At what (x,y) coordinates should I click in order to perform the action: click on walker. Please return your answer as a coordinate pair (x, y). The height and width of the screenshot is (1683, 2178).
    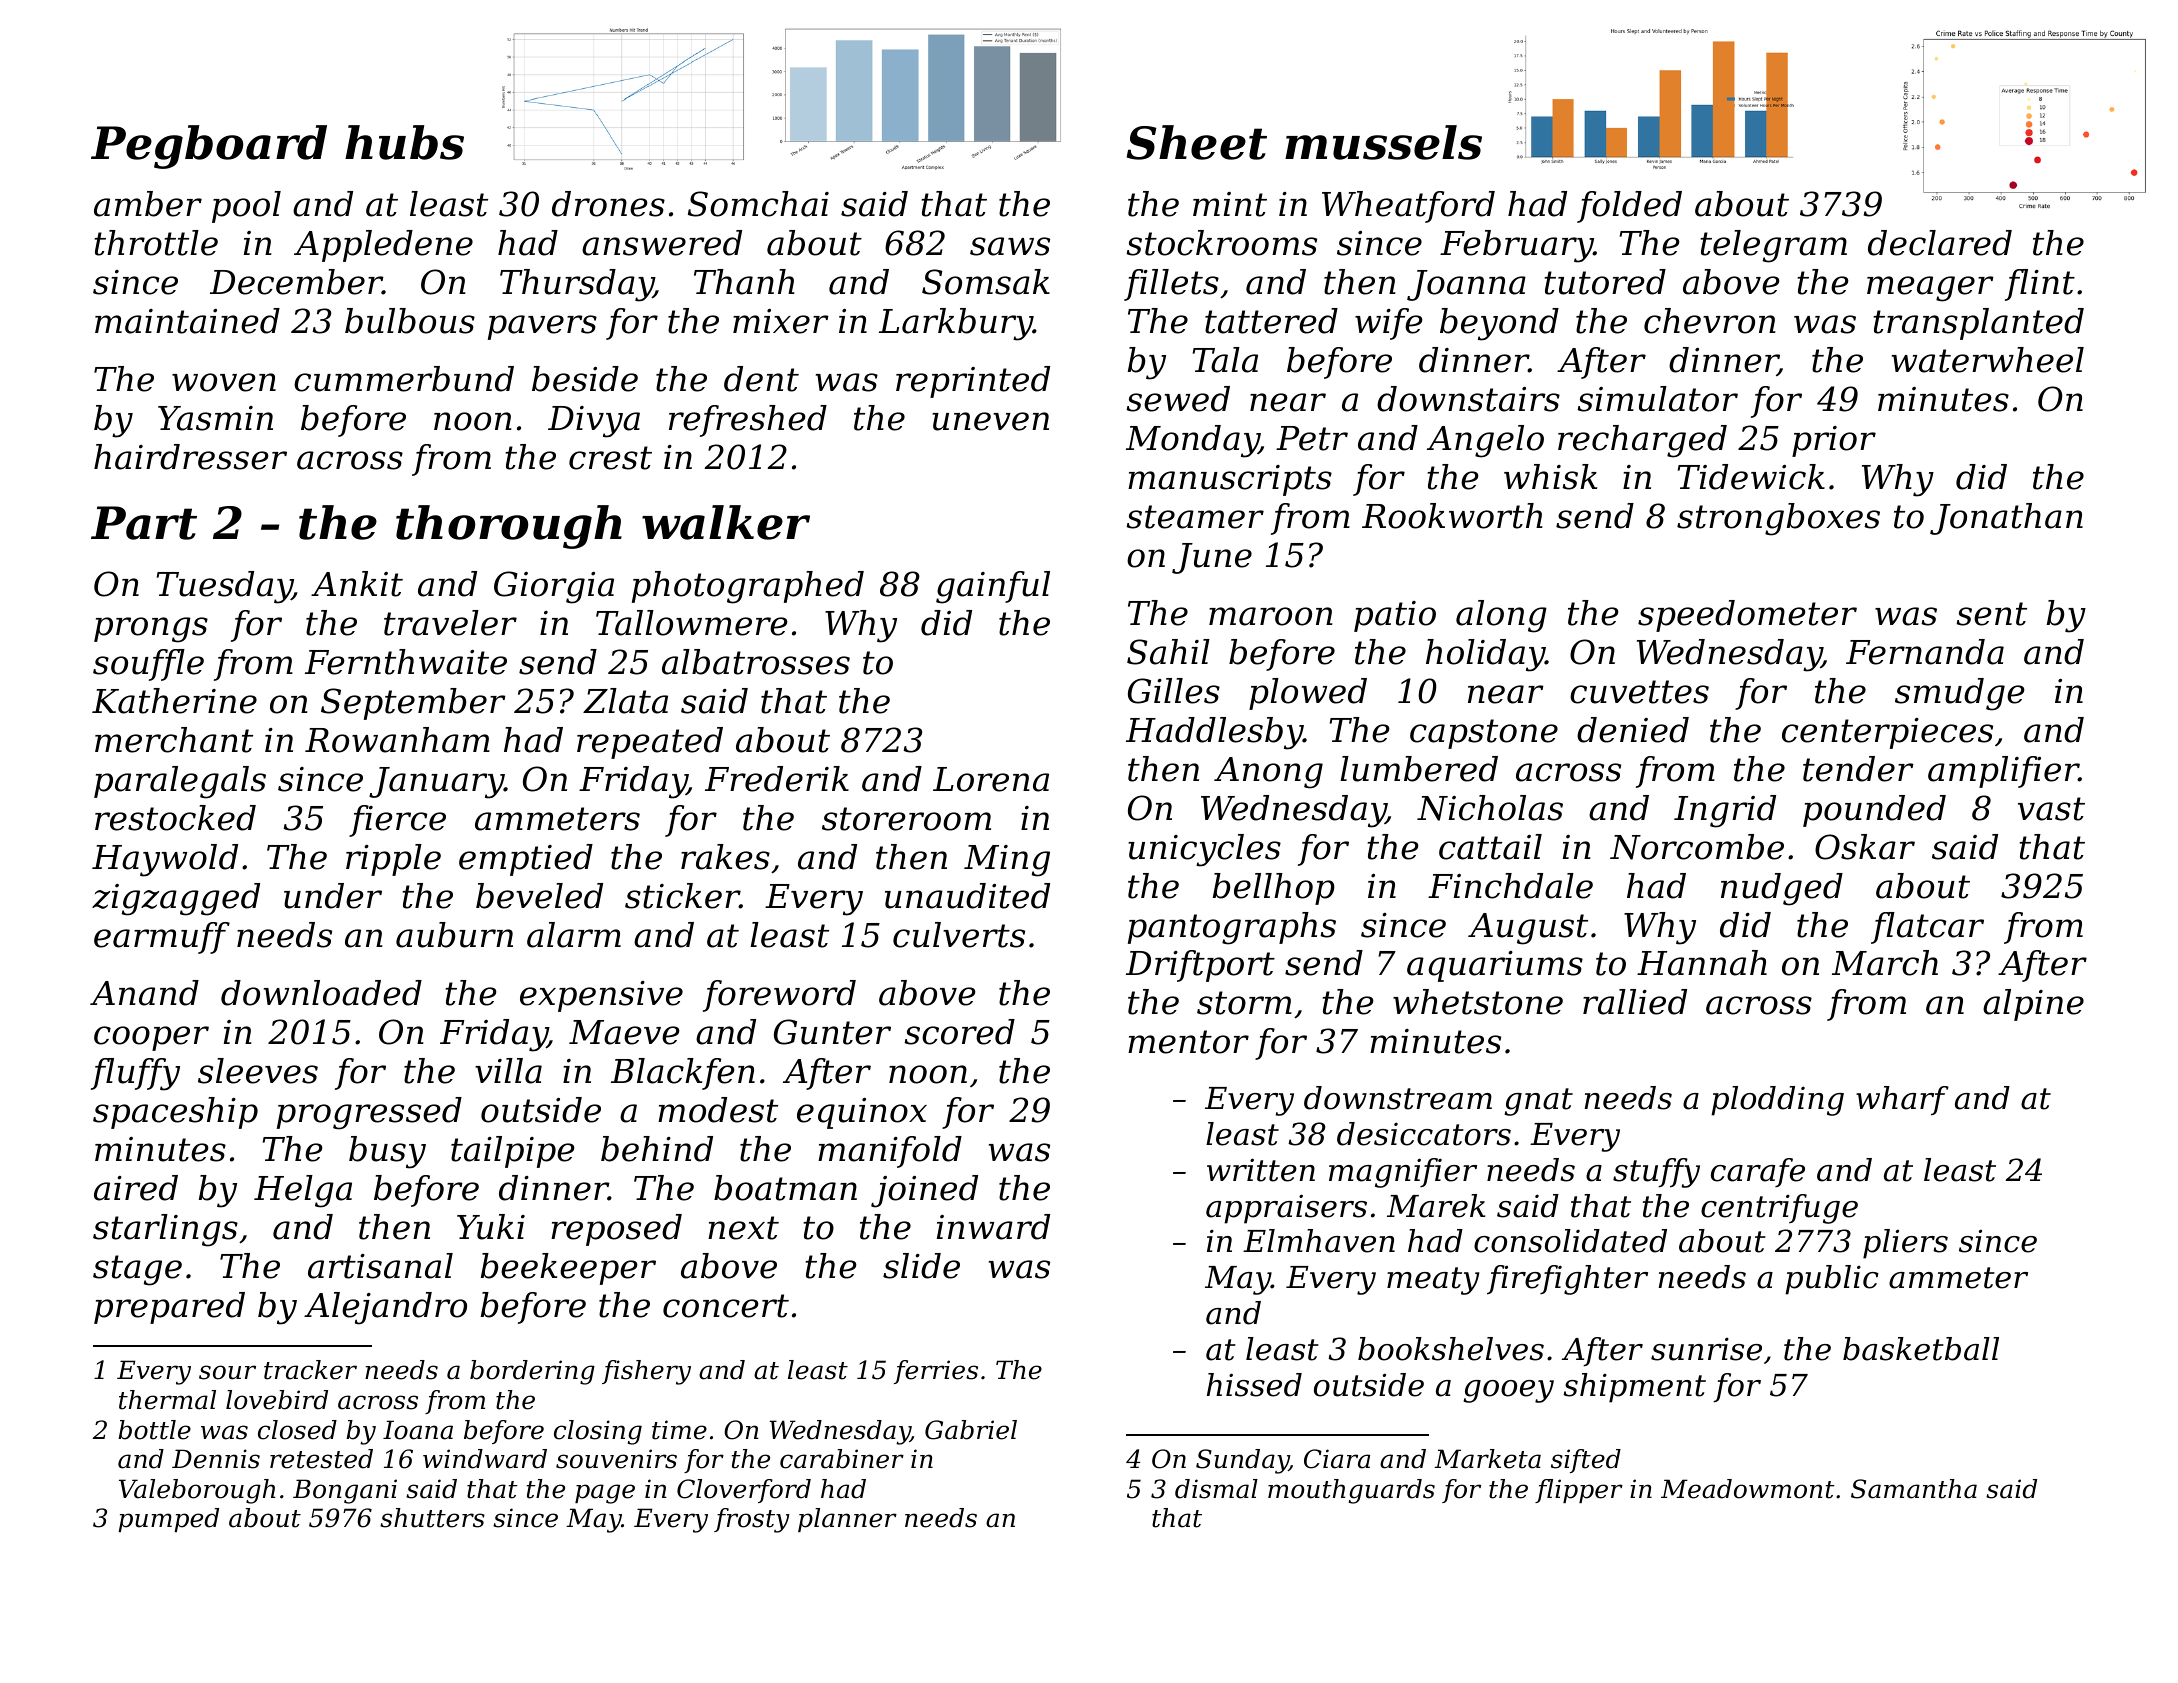
    Looking at the image, I should click on (726, 522).
